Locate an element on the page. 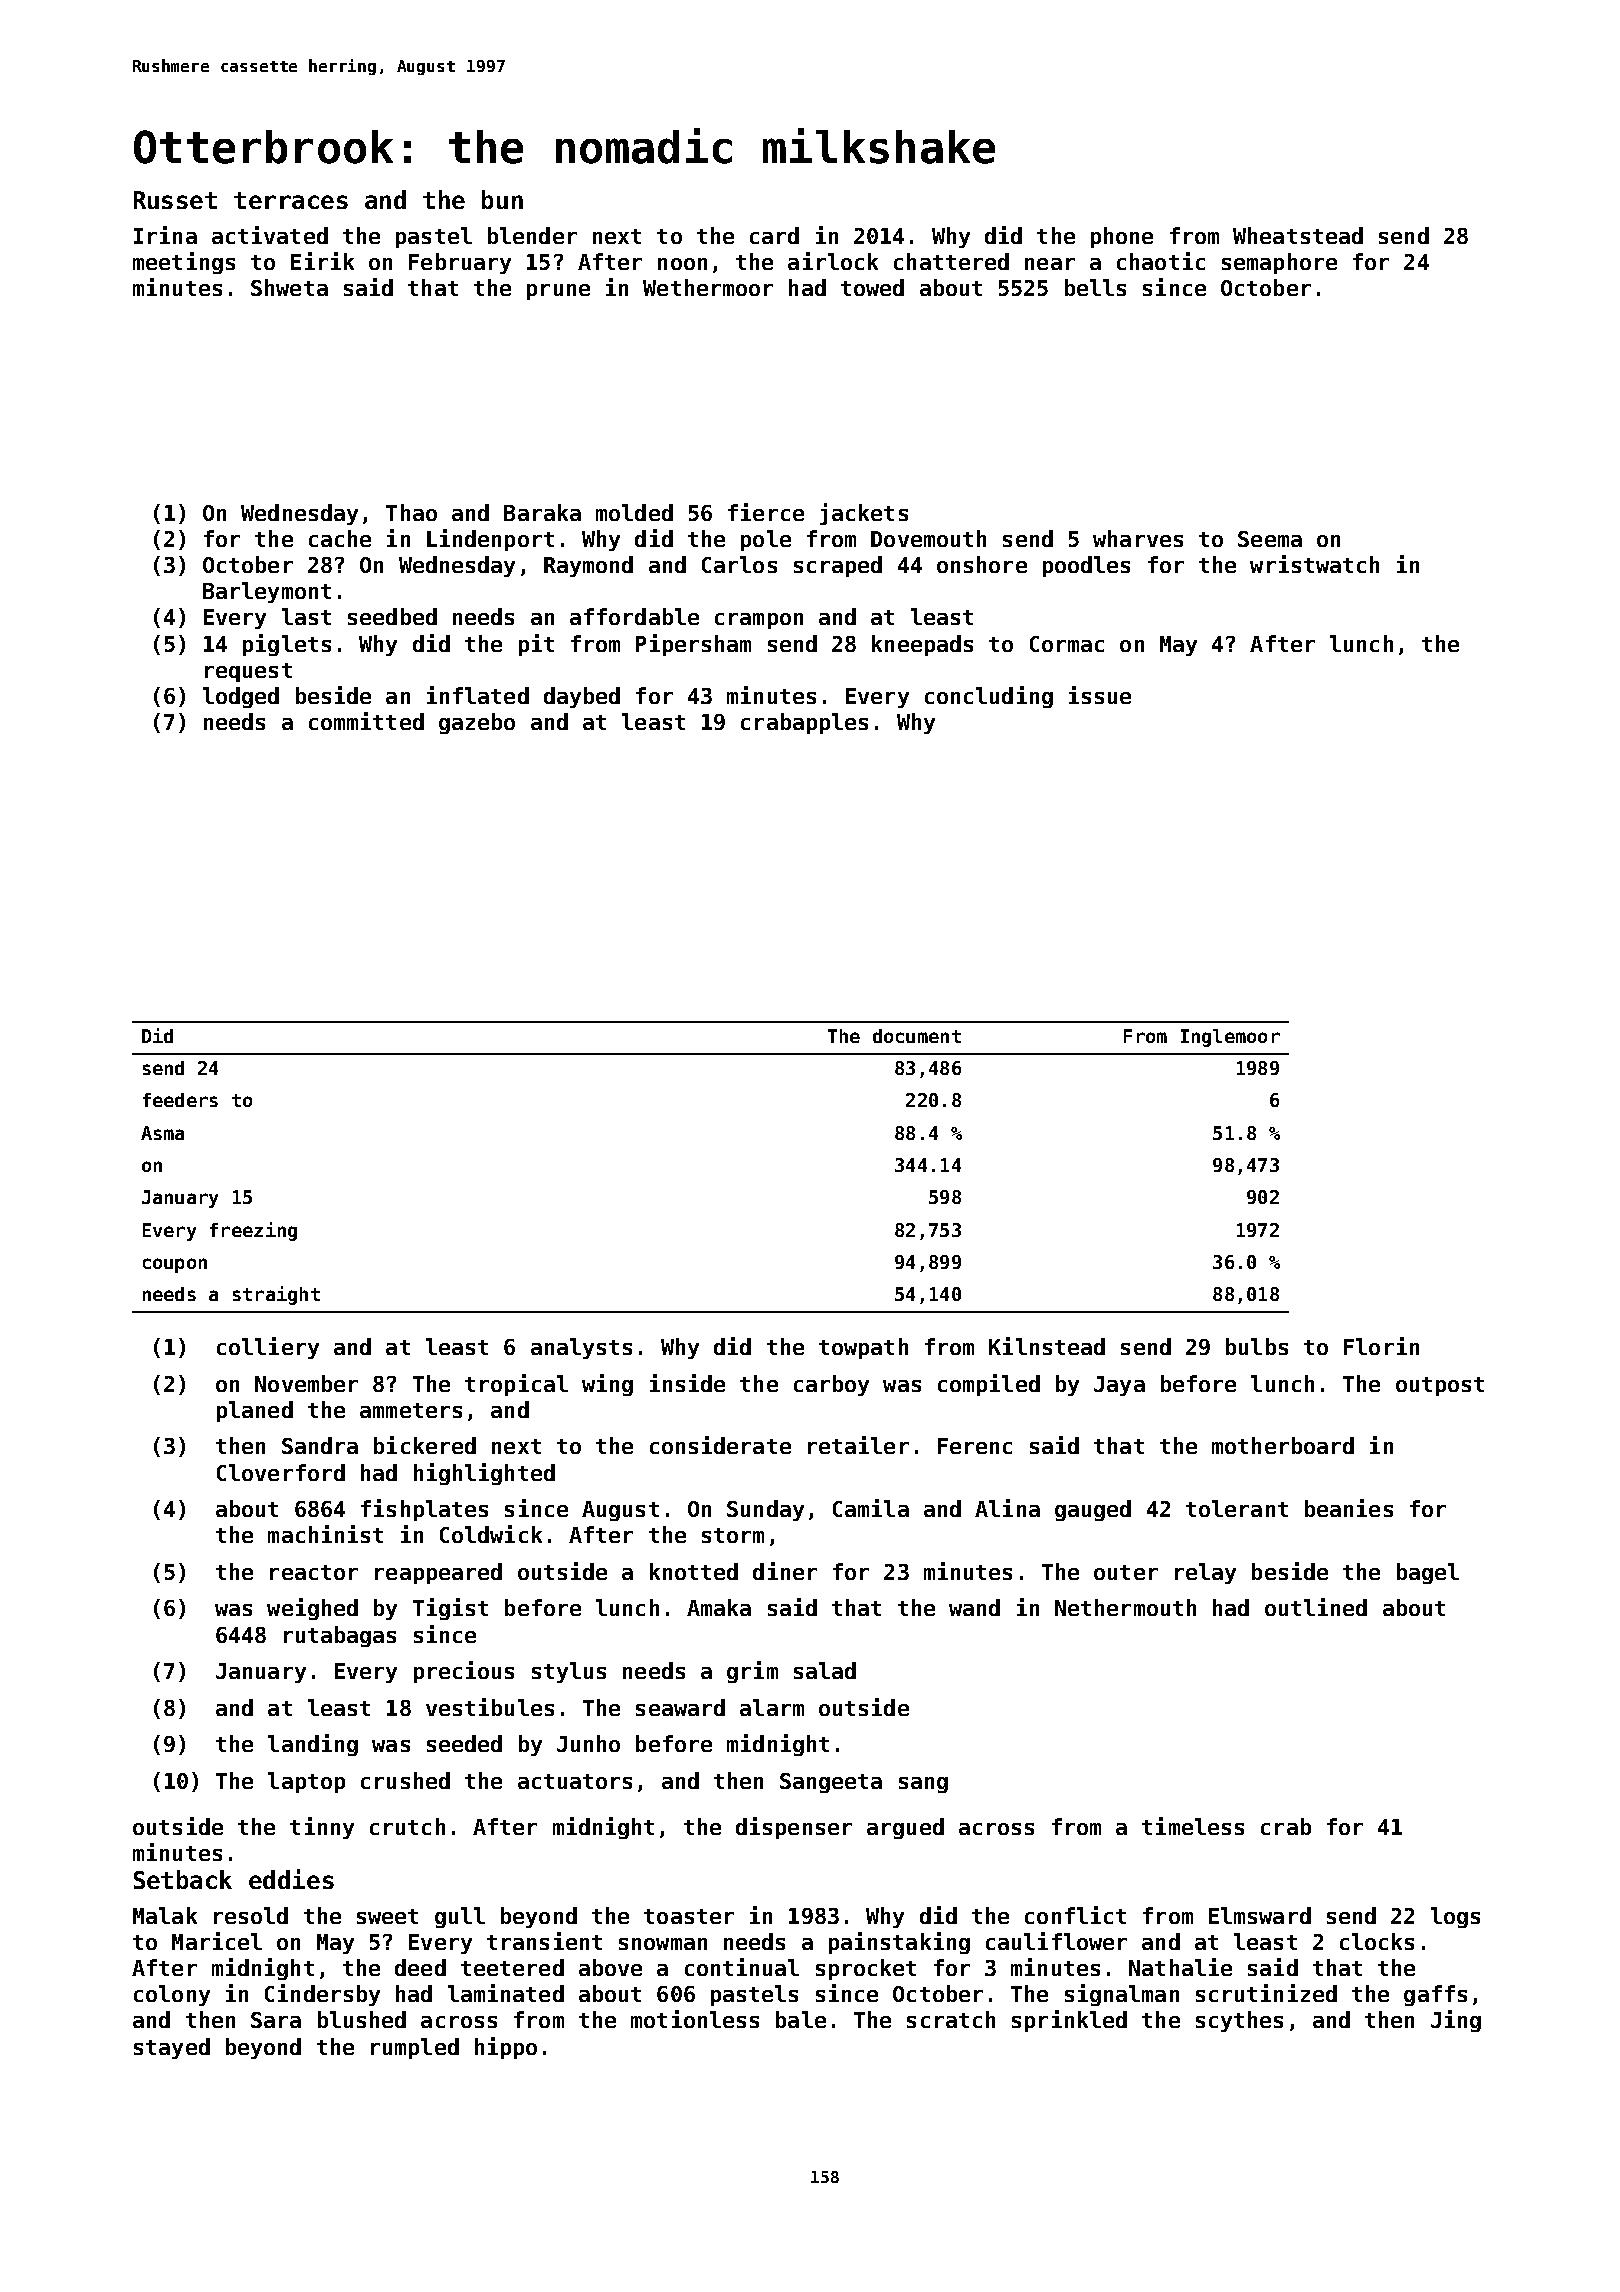 The height and width of the page is (2292, 1620). bale is located at coordinates (801, 2019).
